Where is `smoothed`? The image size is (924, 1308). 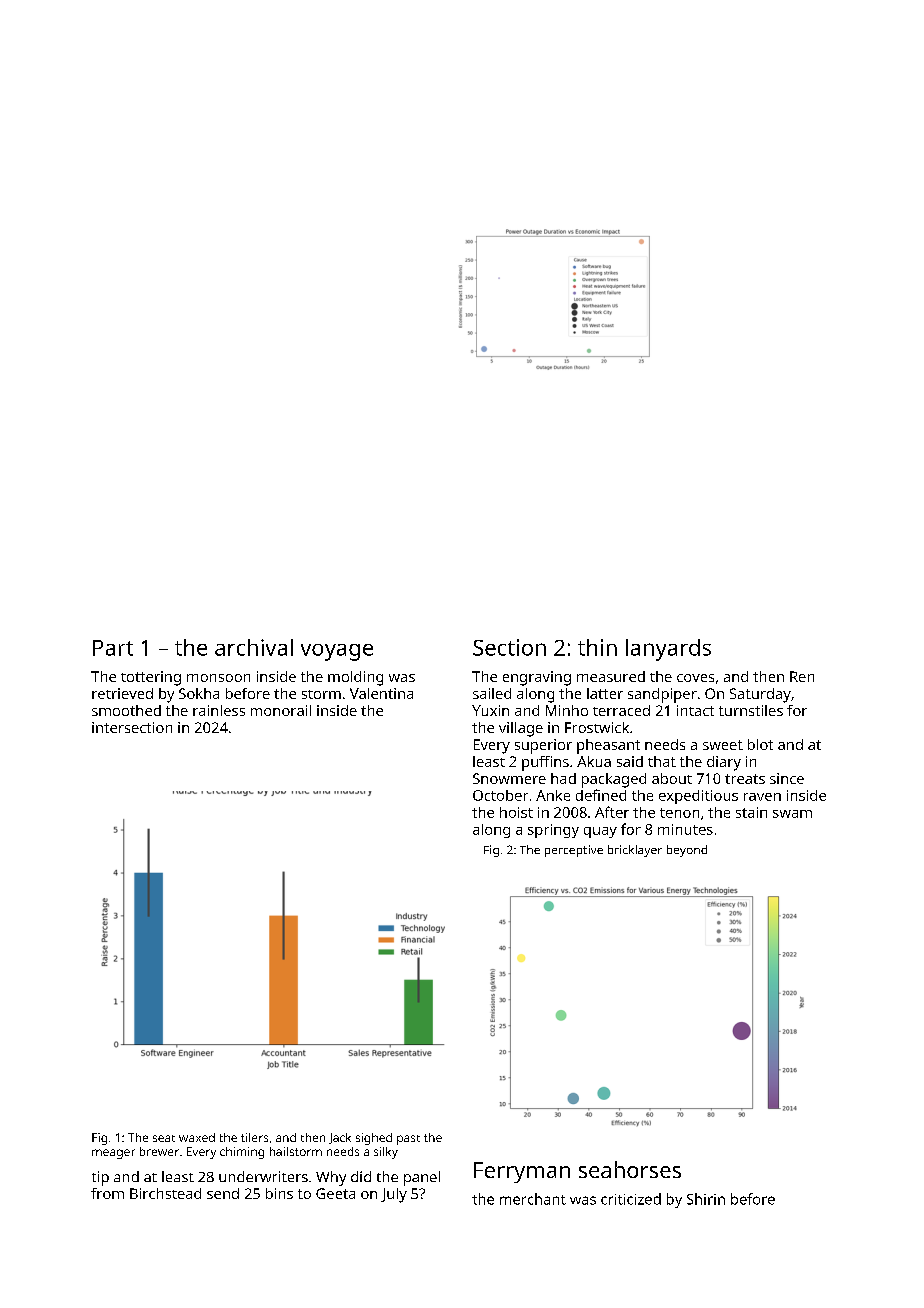
smoothed is located at coordinates (126, 710).
